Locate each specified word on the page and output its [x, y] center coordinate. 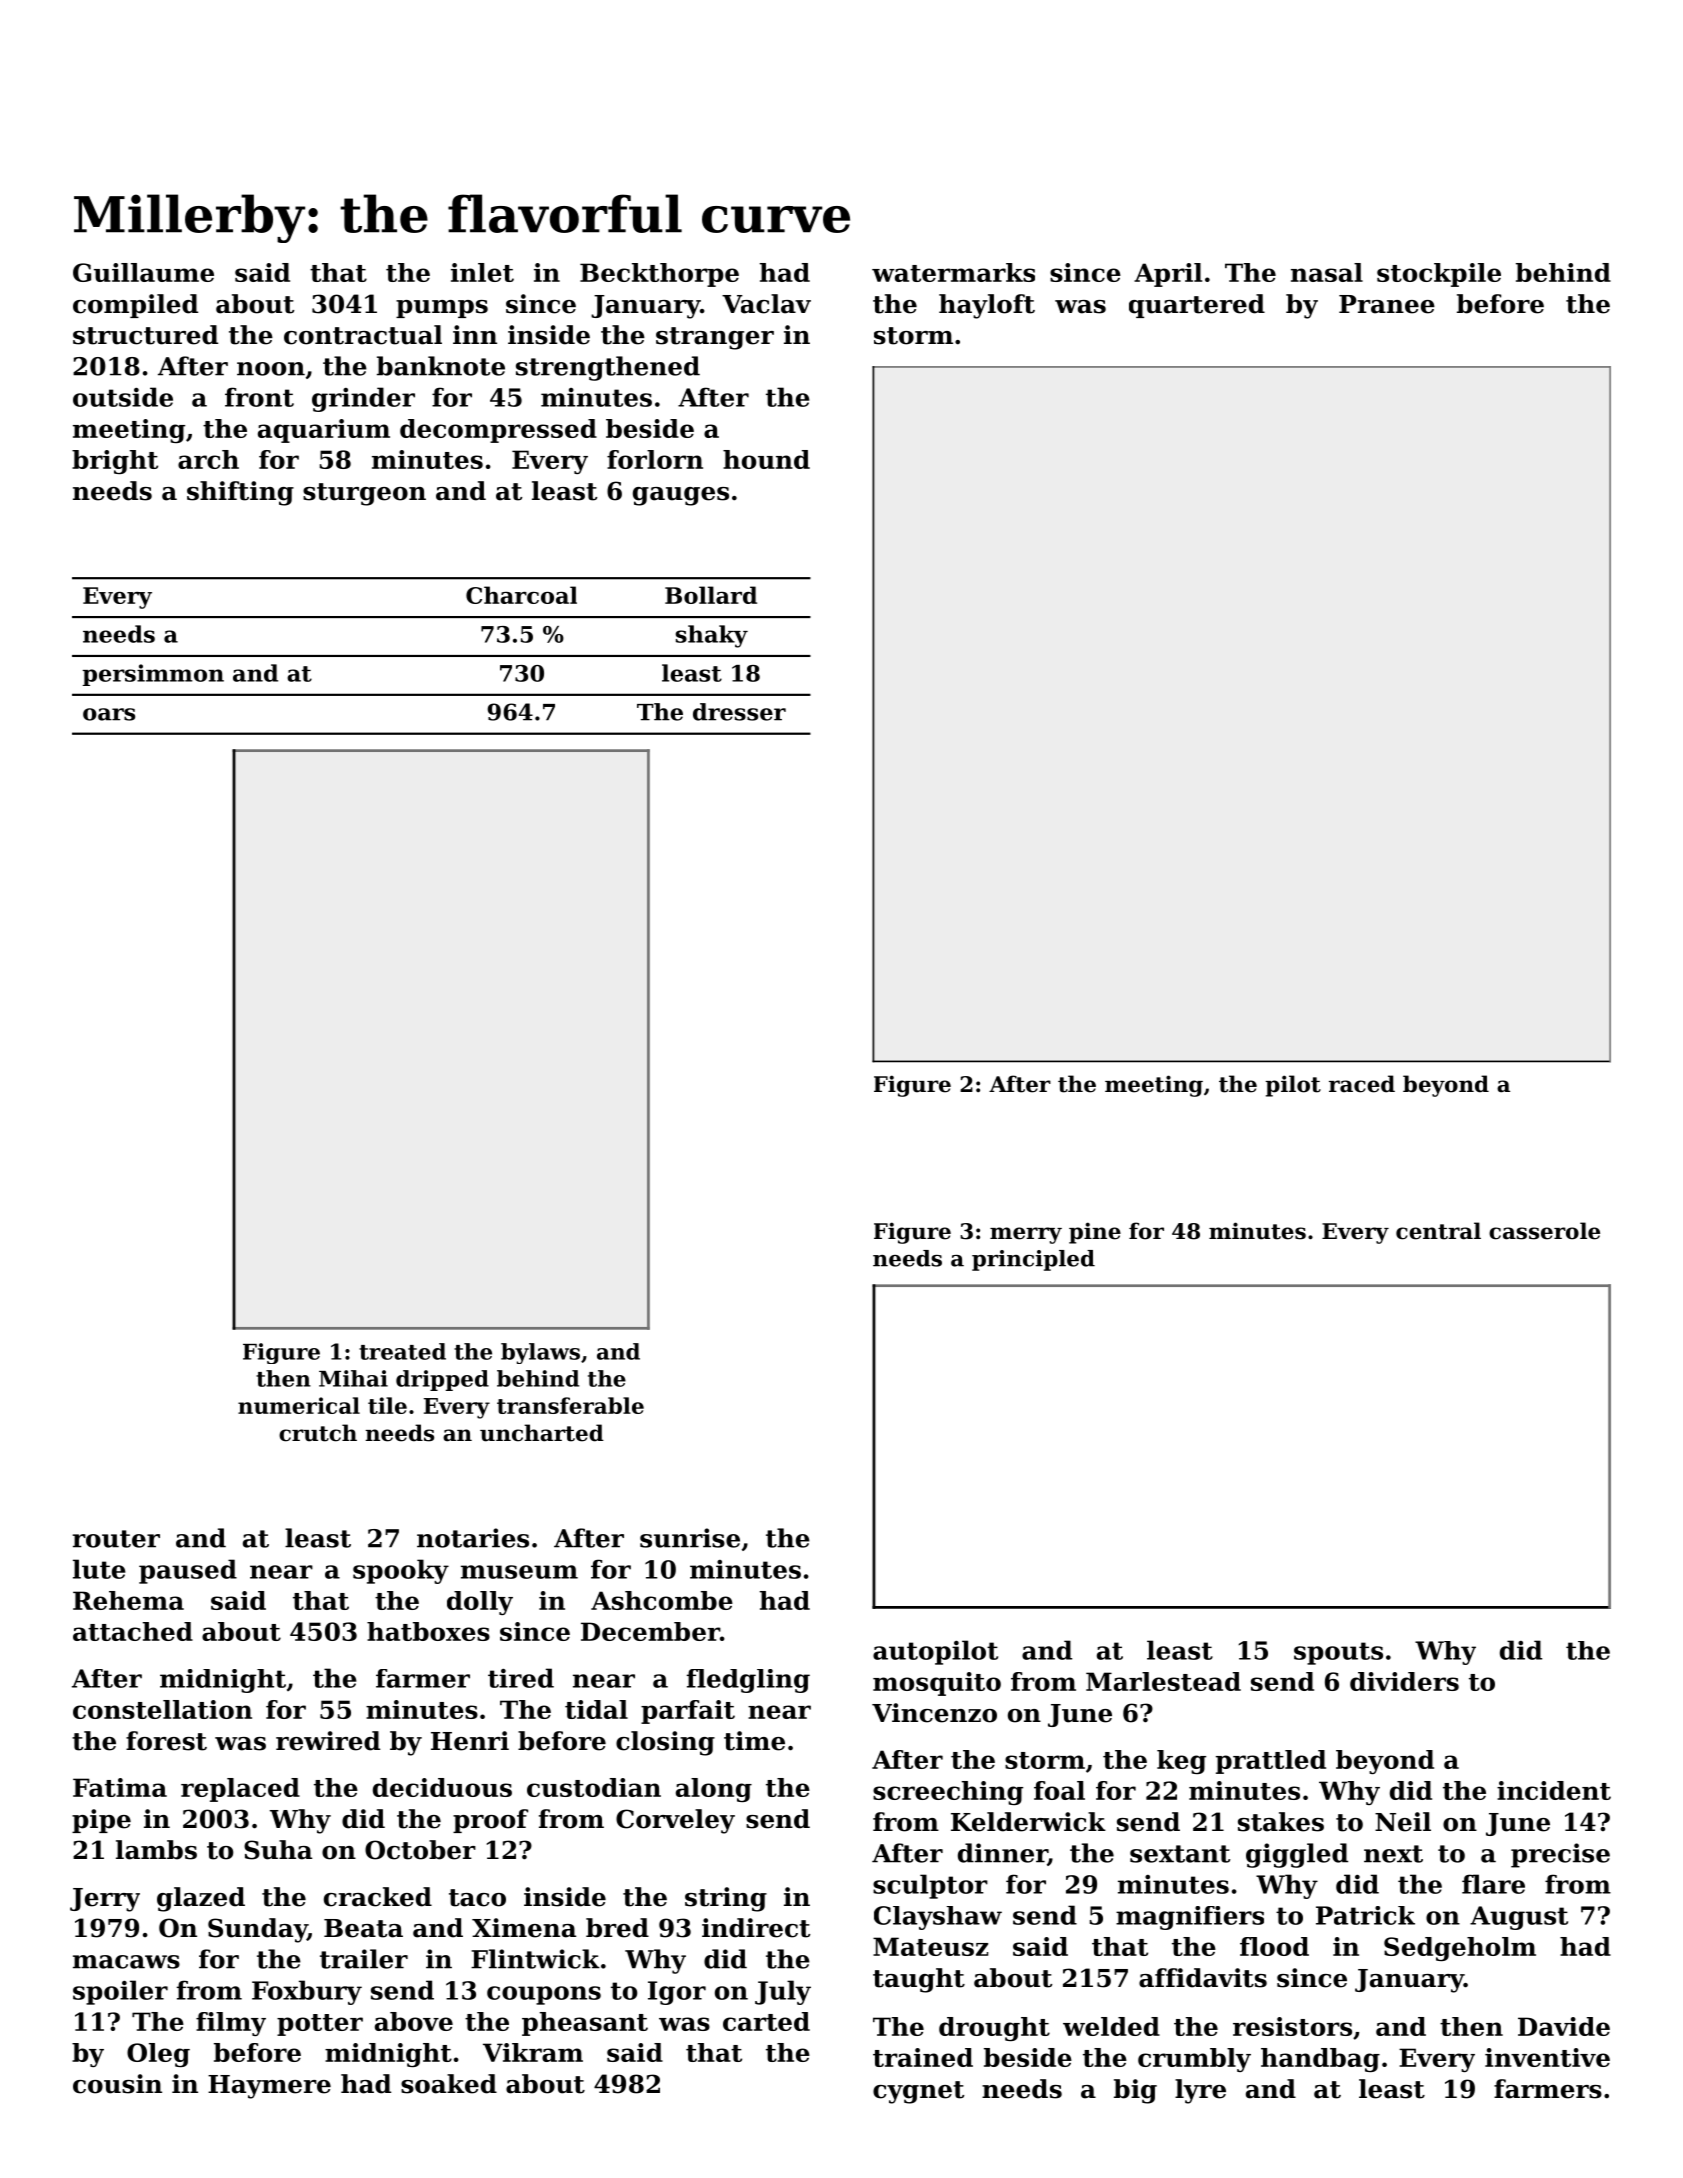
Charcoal [521, 595]
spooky [401, 1571]
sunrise [690, 1538]
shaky [712, 636]
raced [1362, 1084]
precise [1560, 1855]
